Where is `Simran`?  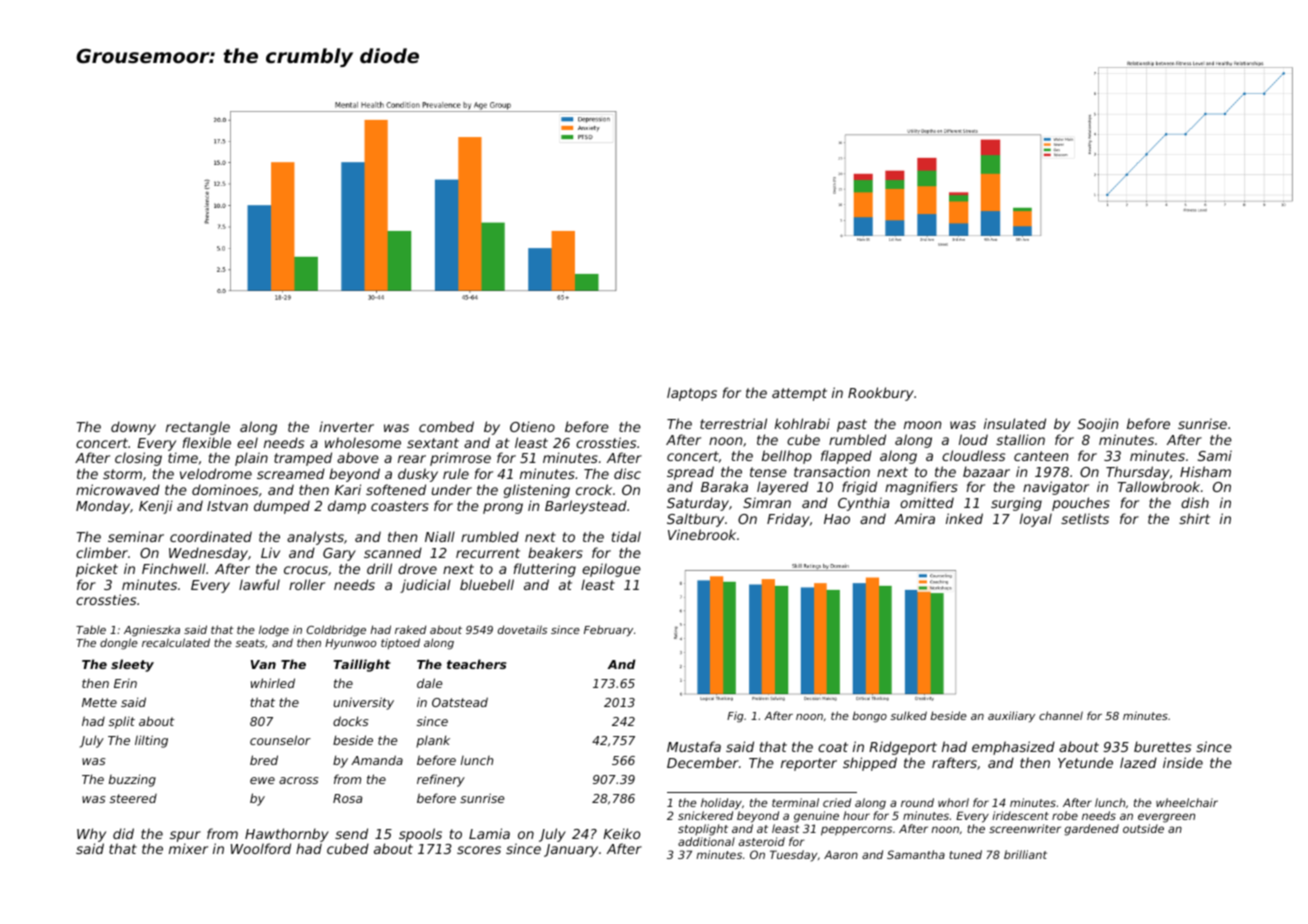 Simran is located at coordinates (767, 502).
